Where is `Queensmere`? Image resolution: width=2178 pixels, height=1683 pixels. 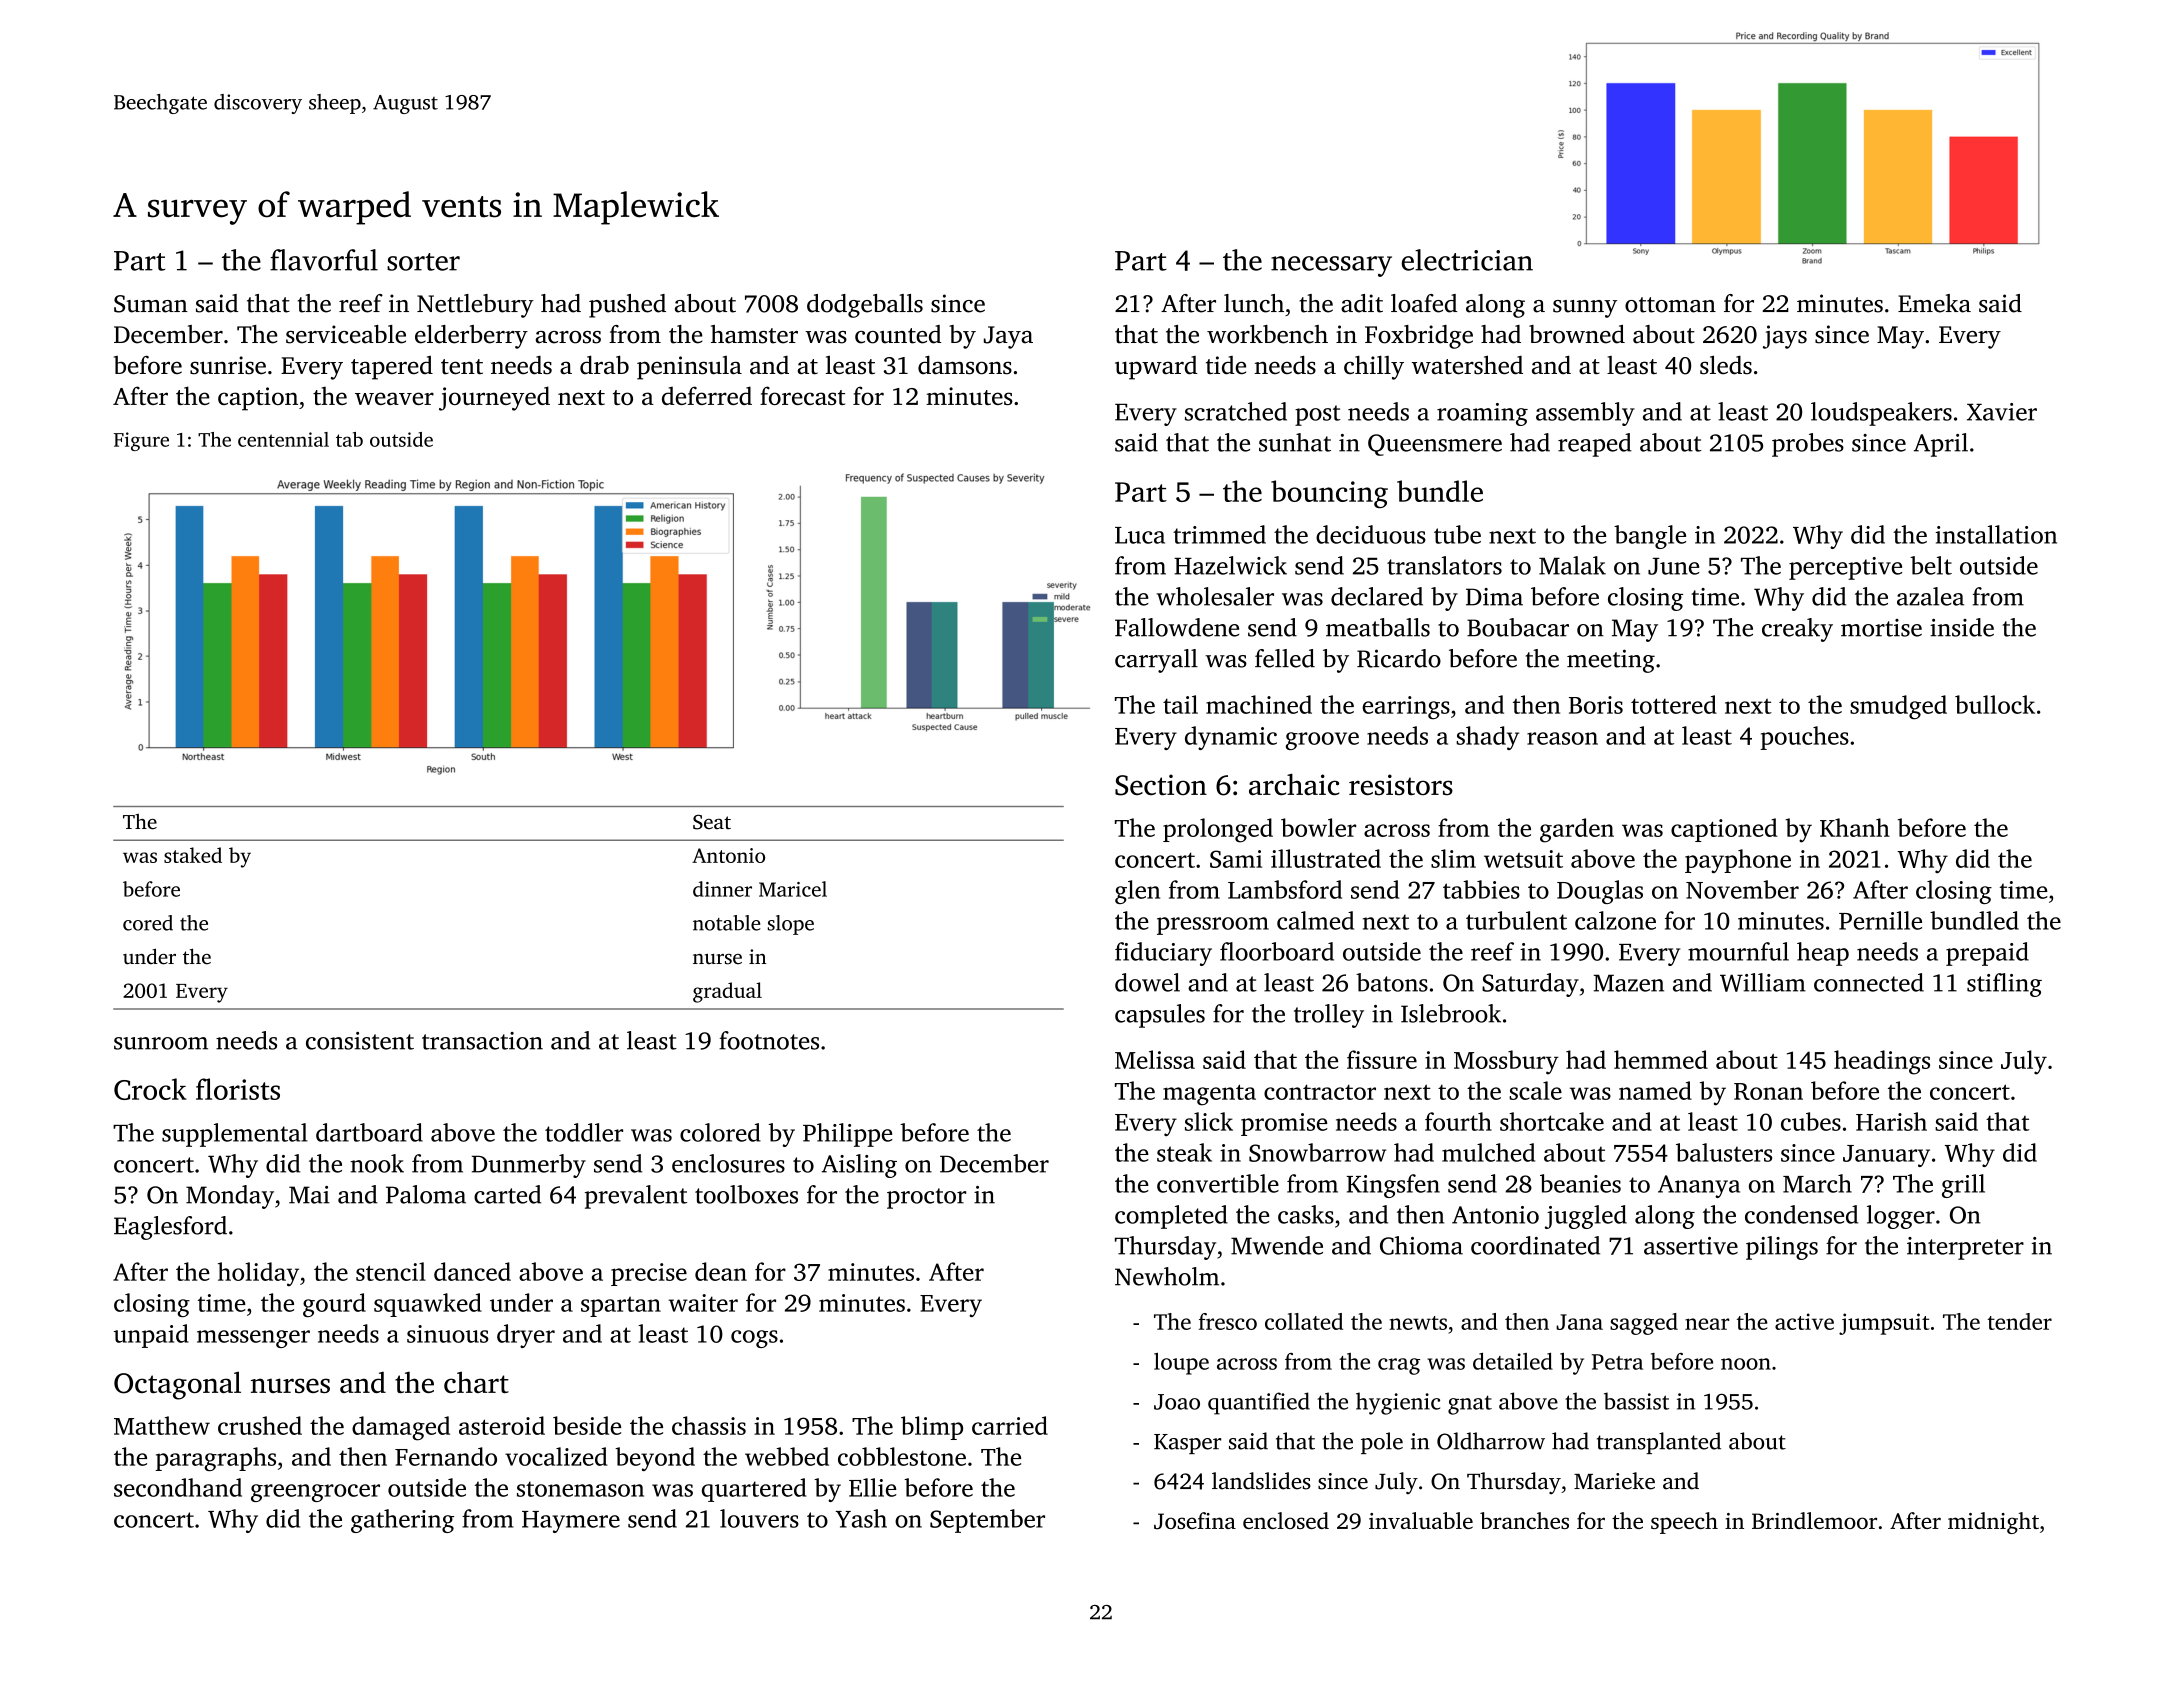
Queensmere is located at coordinates (1435, 445).
